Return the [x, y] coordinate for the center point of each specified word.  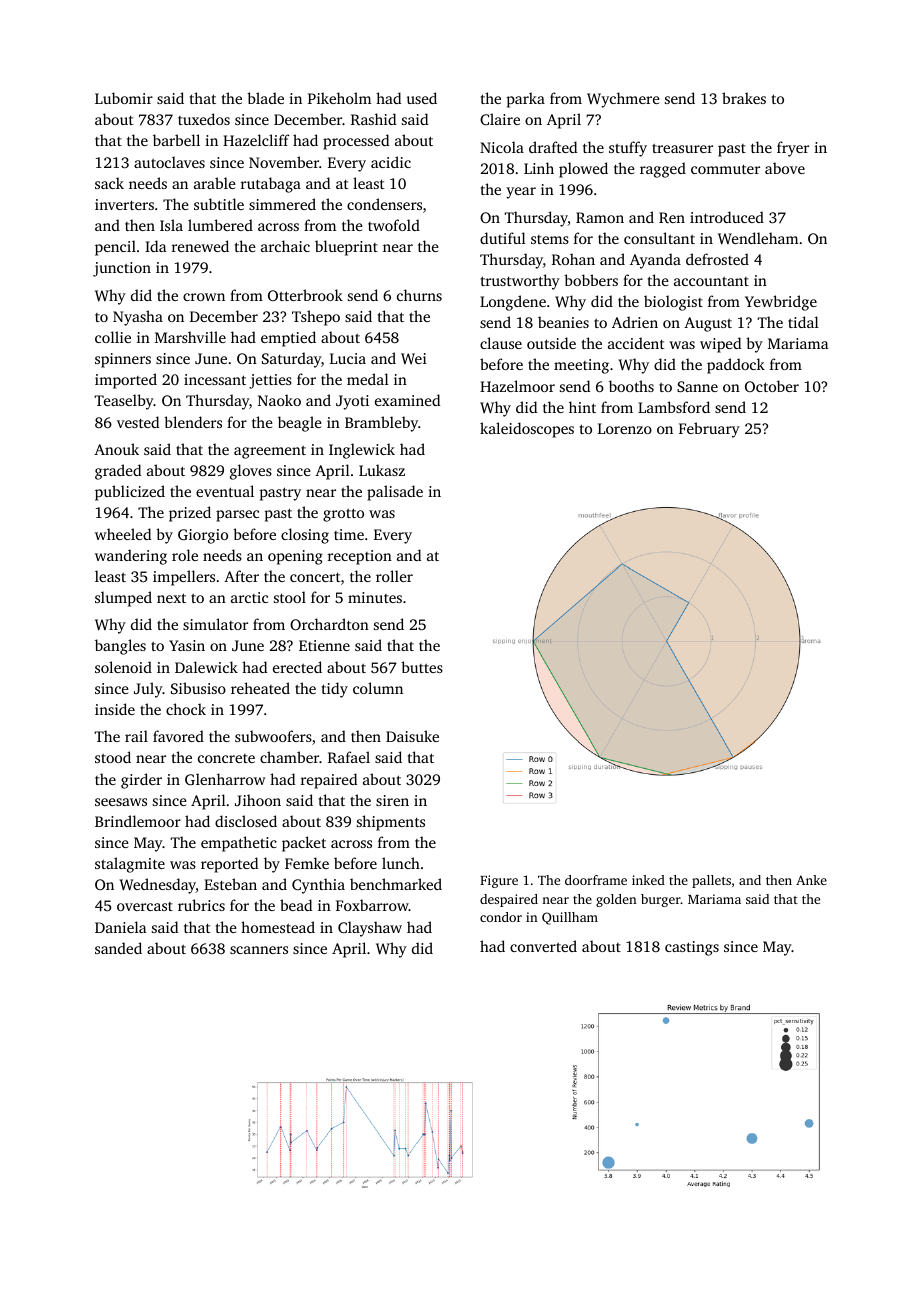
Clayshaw [370, 929]
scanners [259, 950]
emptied [288, 339]
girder [141, 781]
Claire [500, 119]
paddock [736, 366]
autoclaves [169, 162]
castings [692, 948]
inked [648, 880]
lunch [401, 863]
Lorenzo [625, 428]
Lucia [348, 358]
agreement [270, 452]
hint [582, 407]
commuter [725, 169]
